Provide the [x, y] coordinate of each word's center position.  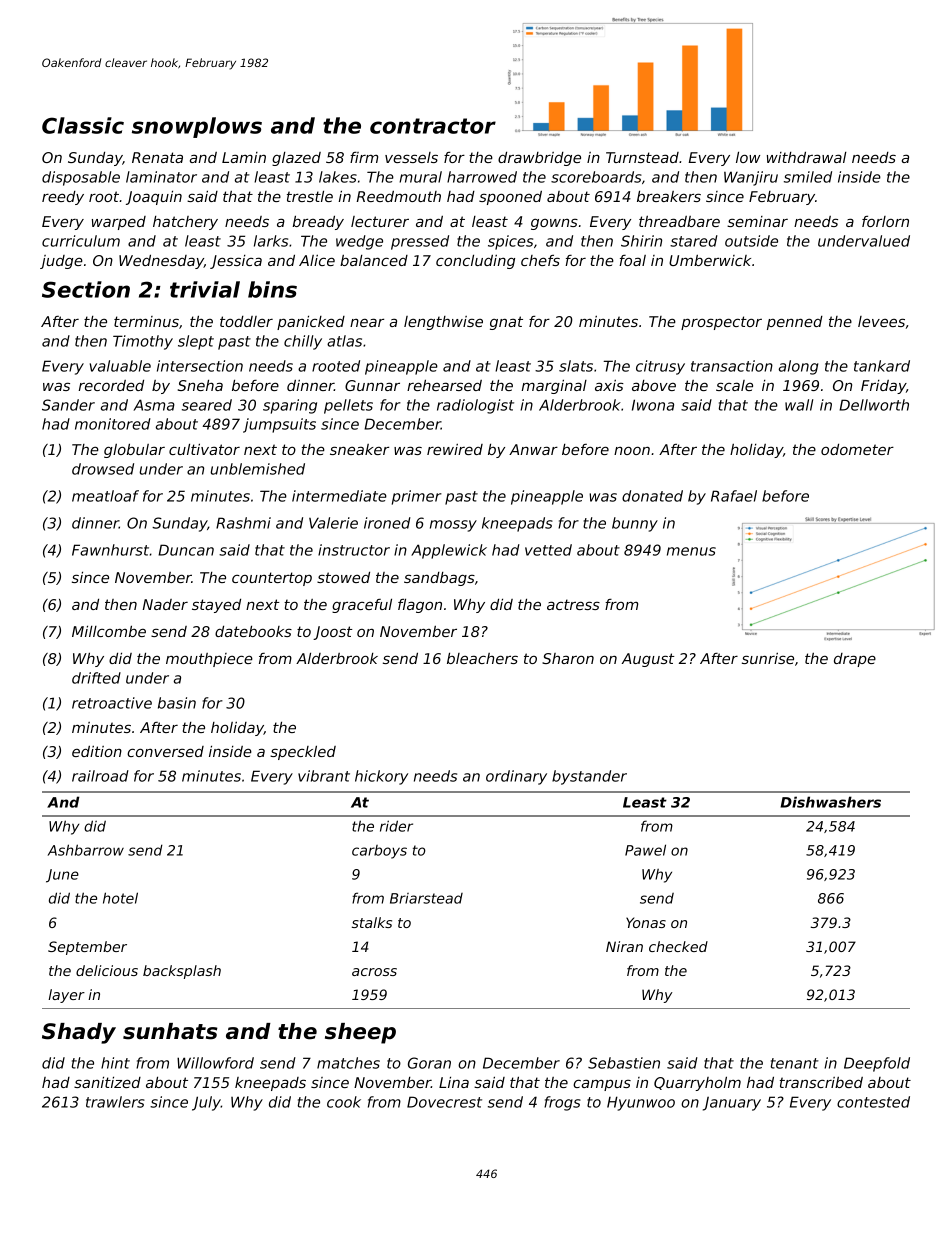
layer [66, 996]
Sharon [568, 658]
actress [573, 604]
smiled [808, 177]
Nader [165, 604]
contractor [433, 126]
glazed [296, 159]
